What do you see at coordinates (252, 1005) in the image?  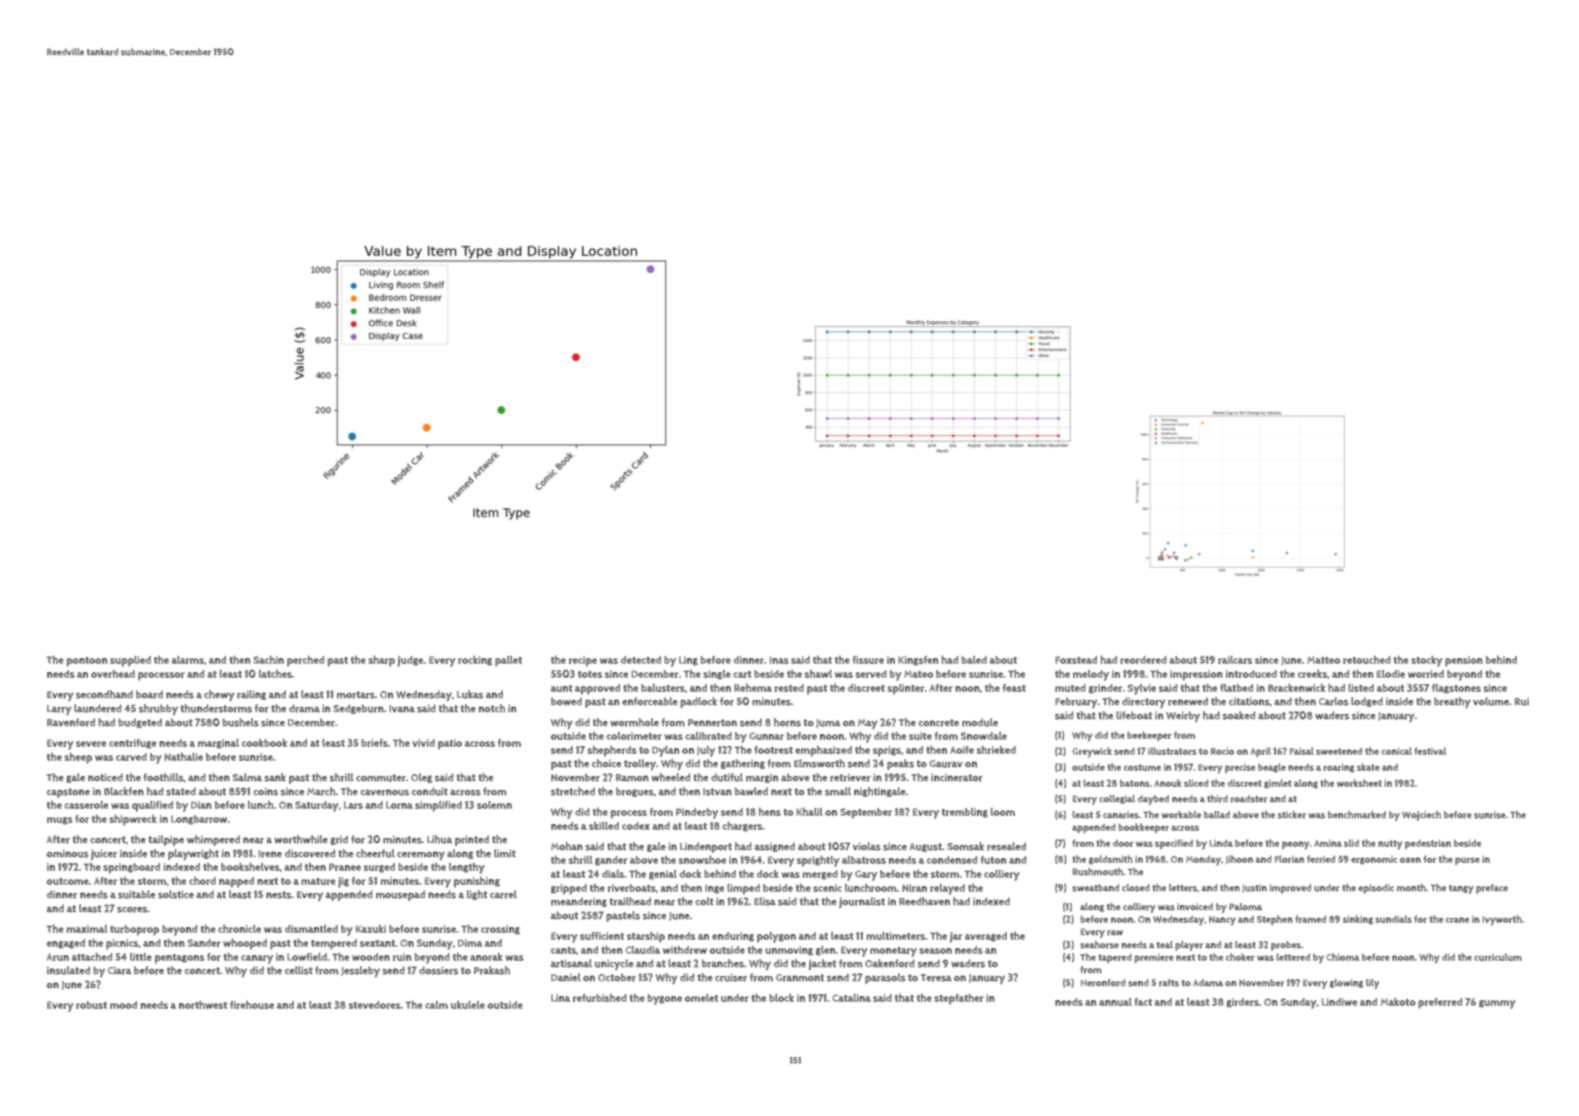 I see `firehouse` at bounding box center [252, 1005].
